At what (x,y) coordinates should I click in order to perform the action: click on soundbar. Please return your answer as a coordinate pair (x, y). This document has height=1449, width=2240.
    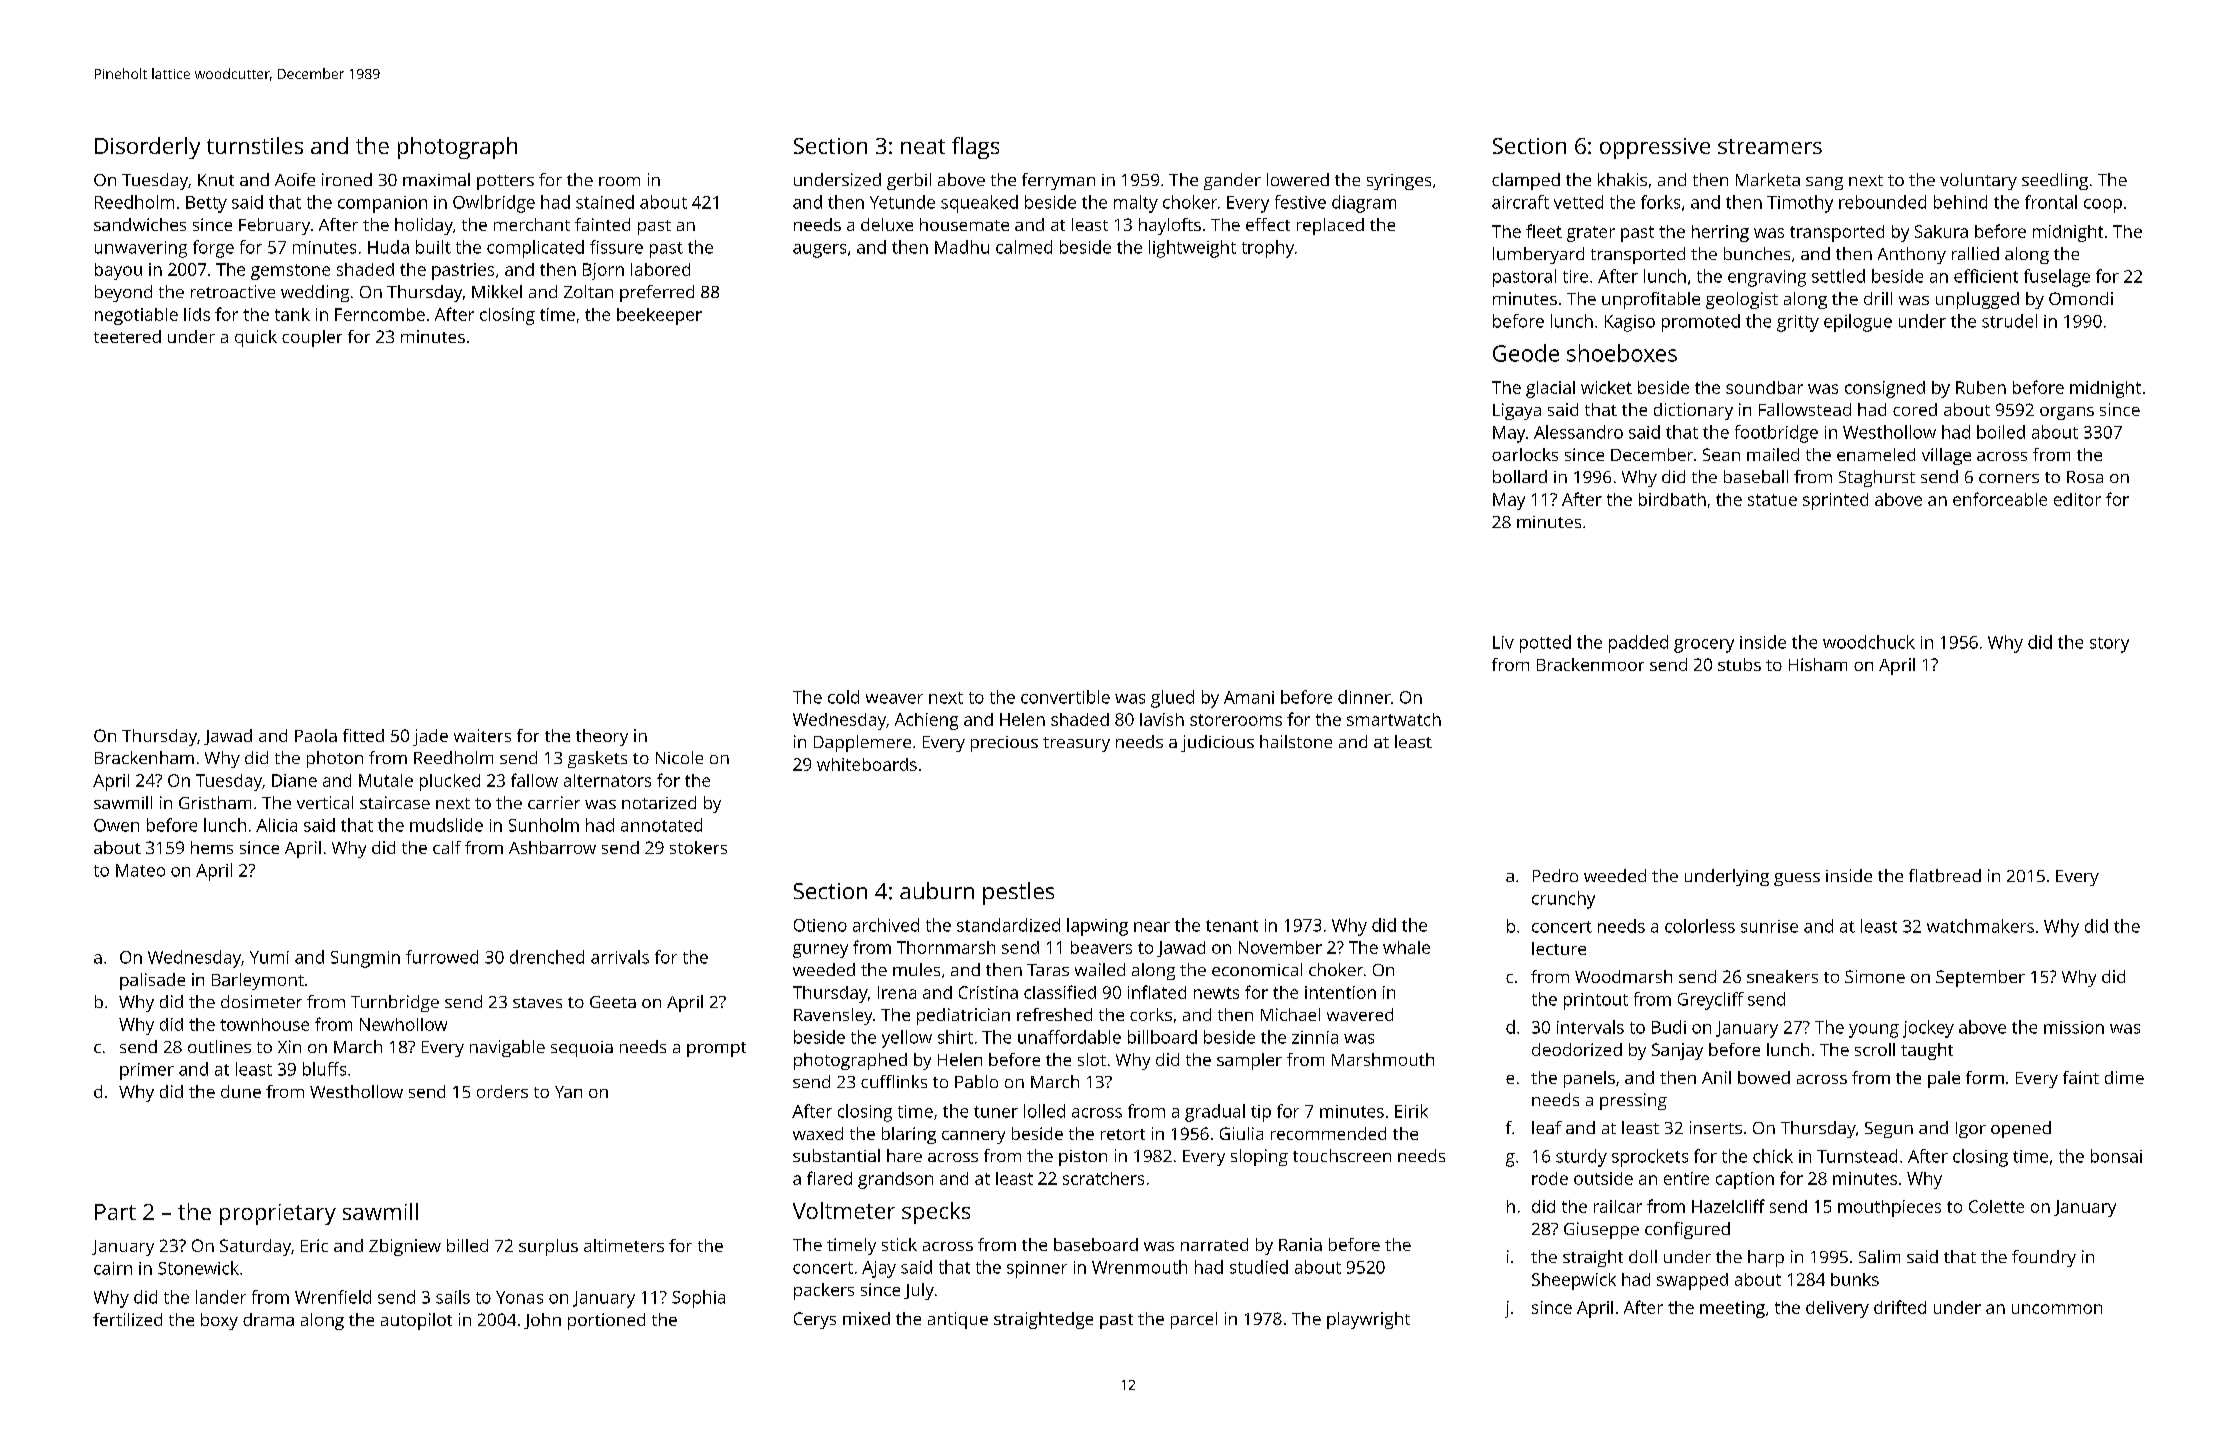
    Looking at the image, I should click on (1764, 387).
